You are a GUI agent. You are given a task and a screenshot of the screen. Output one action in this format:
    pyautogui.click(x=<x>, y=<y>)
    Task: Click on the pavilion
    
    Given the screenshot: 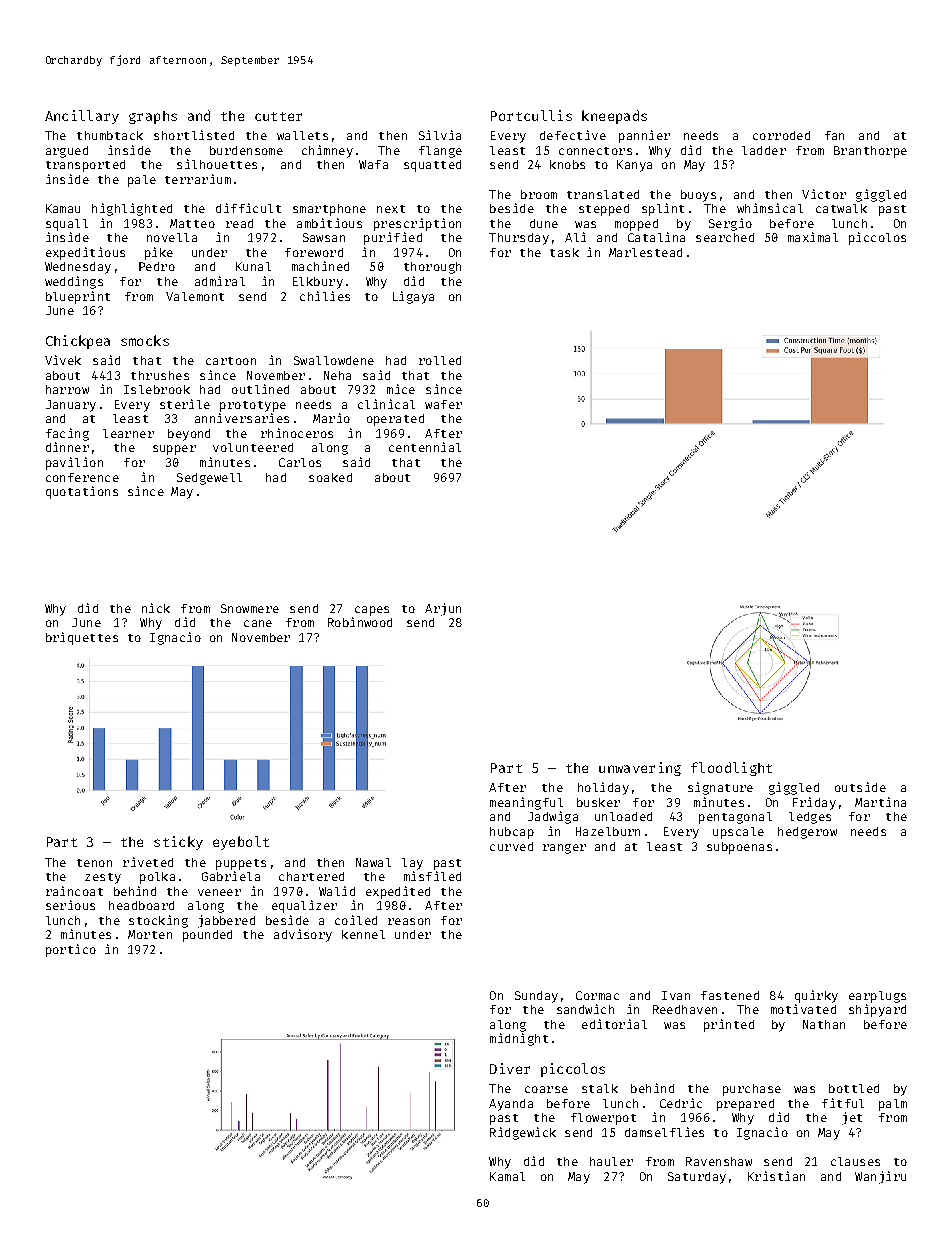 What is the action you would take?
    pyautogui.click(x=74, y=463)
